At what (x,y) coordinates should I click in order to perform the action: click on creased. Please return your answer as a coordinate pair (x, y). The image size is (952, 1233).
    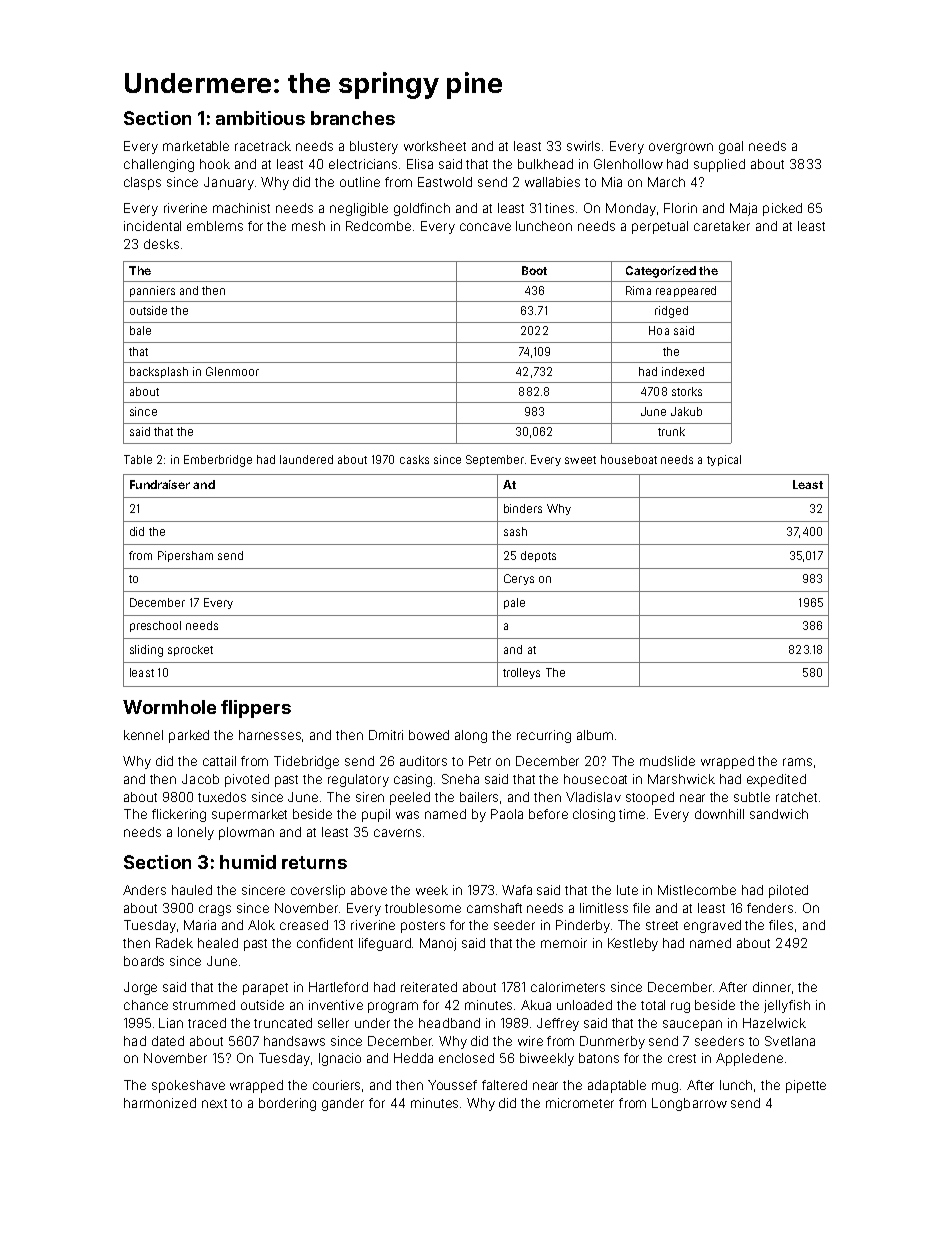
    Looking at the image, I should click on (304, 925).
